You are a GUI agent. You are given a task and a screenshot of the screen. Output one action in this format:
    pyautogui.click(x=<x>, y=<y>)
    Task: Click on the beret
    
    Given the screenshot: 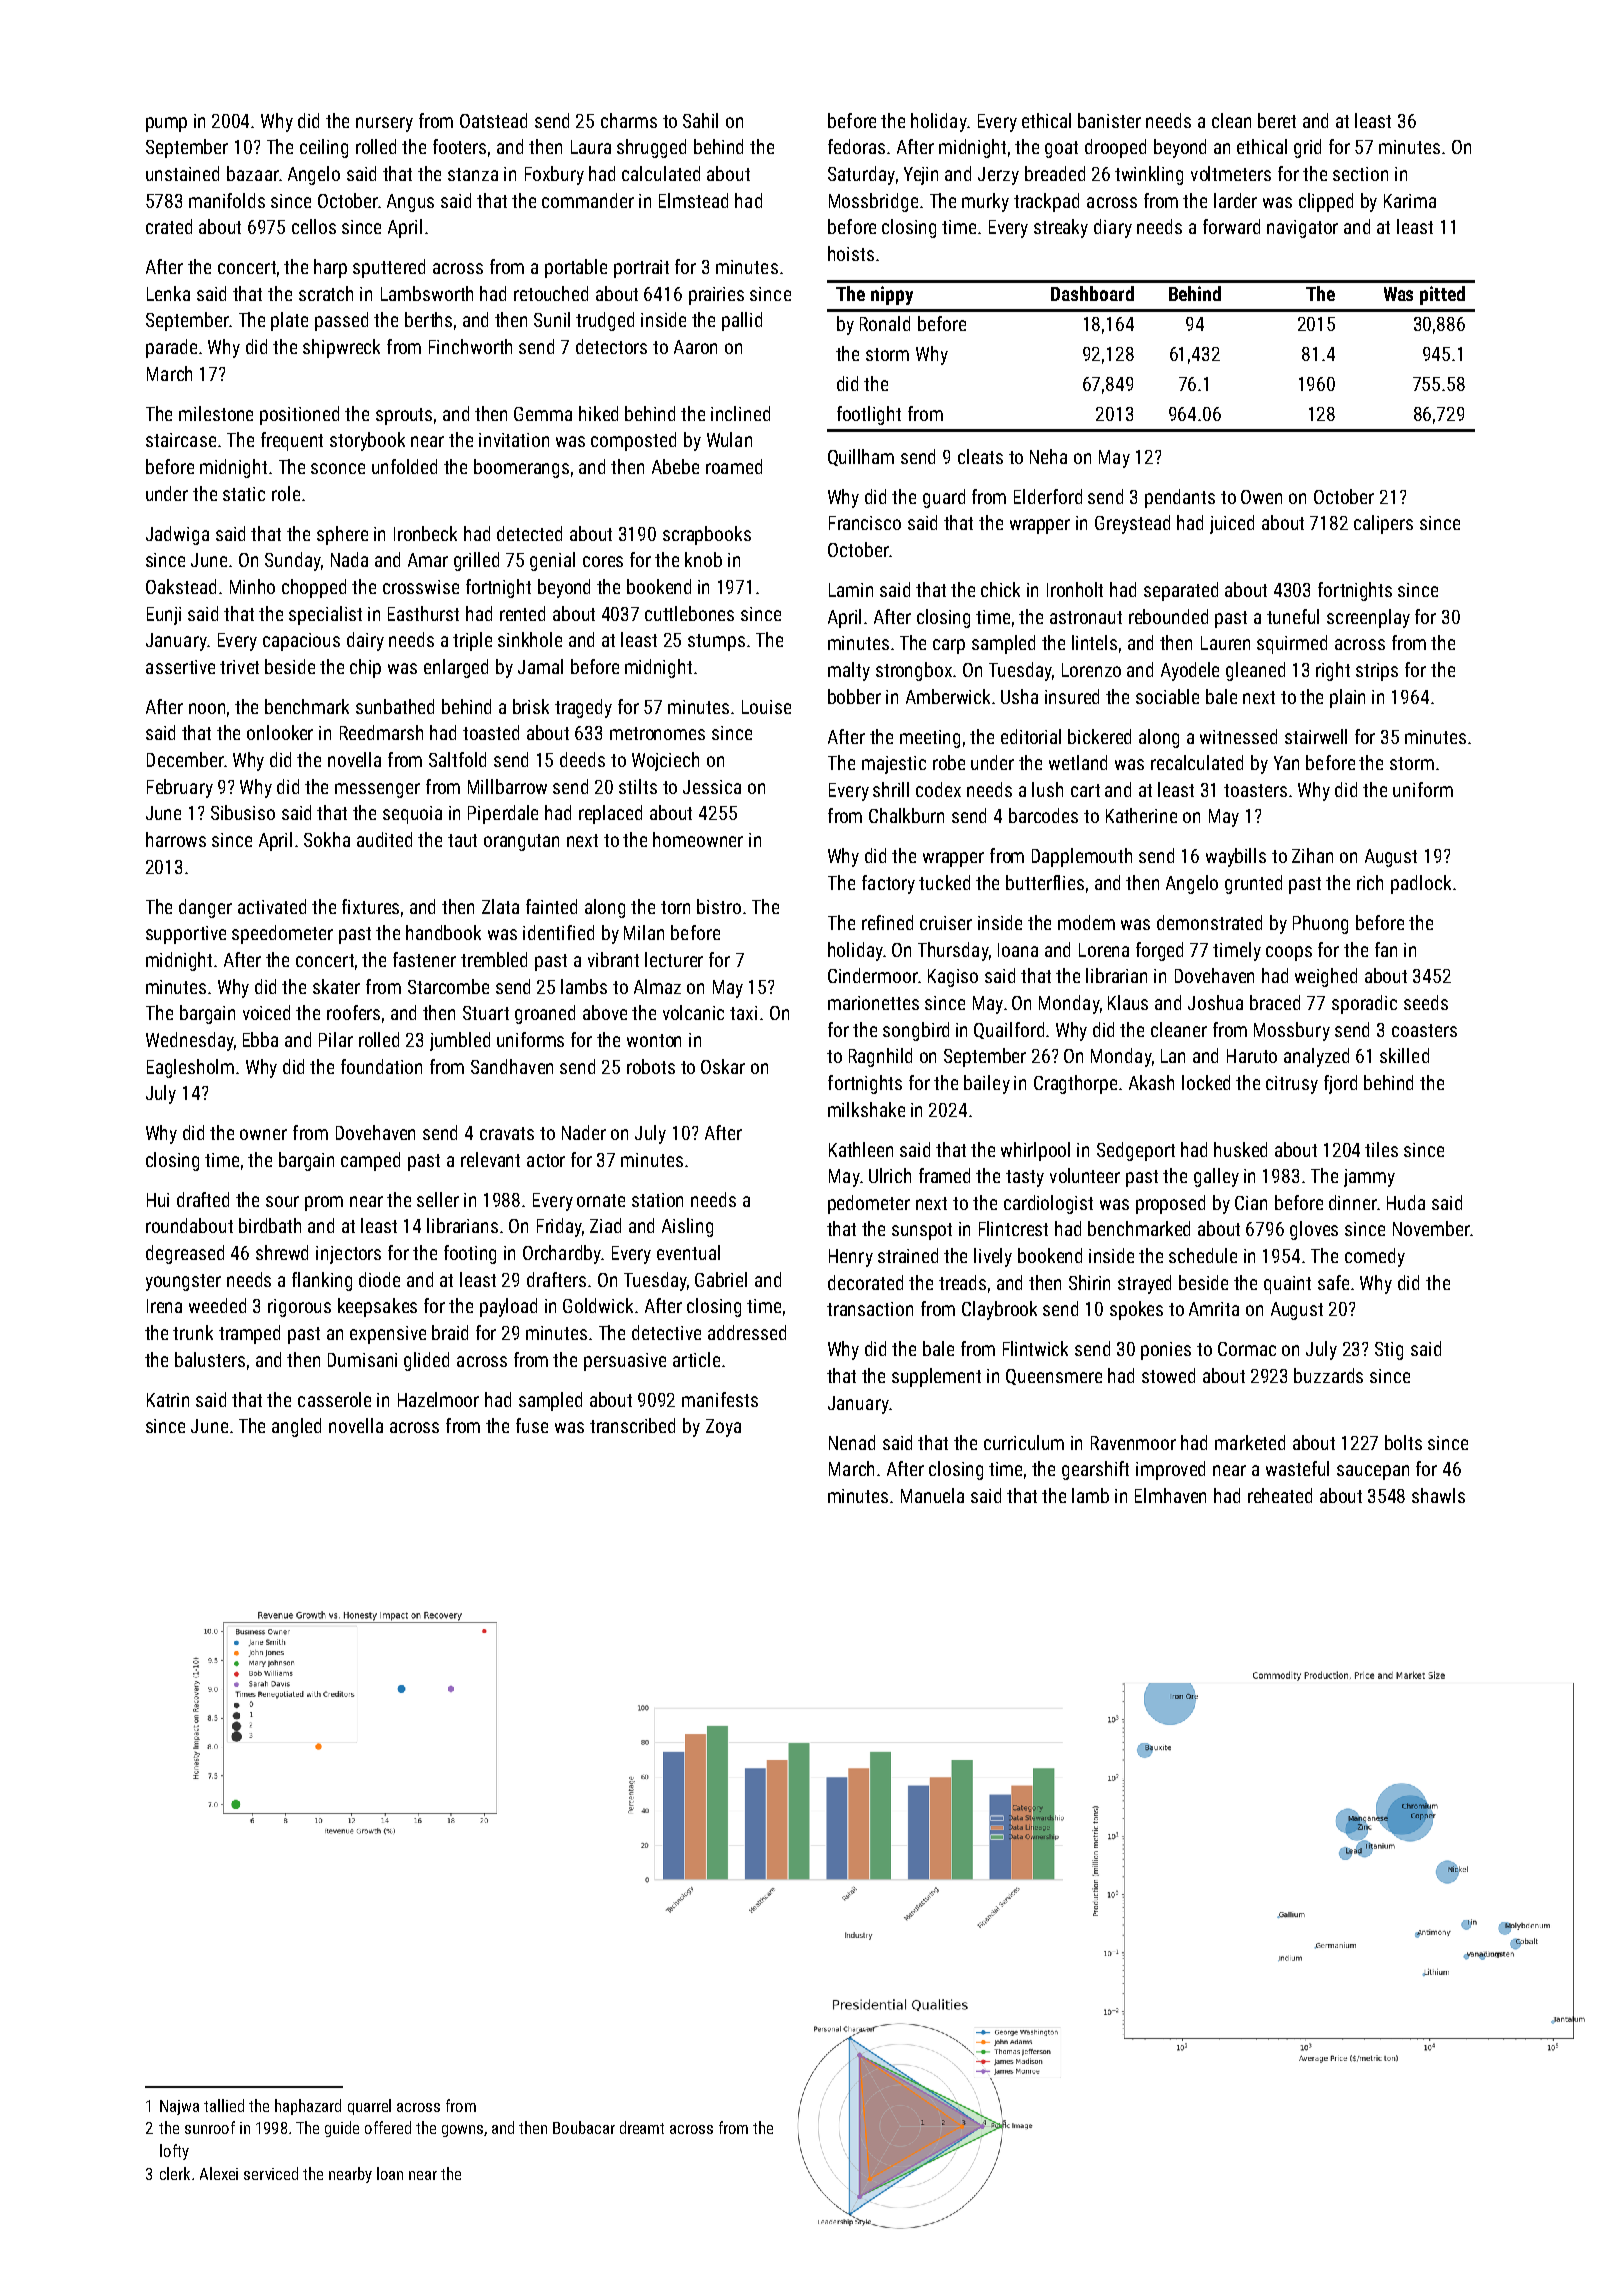 What is the action you would take?
    pyautogui.click(x=1277, y=120)
